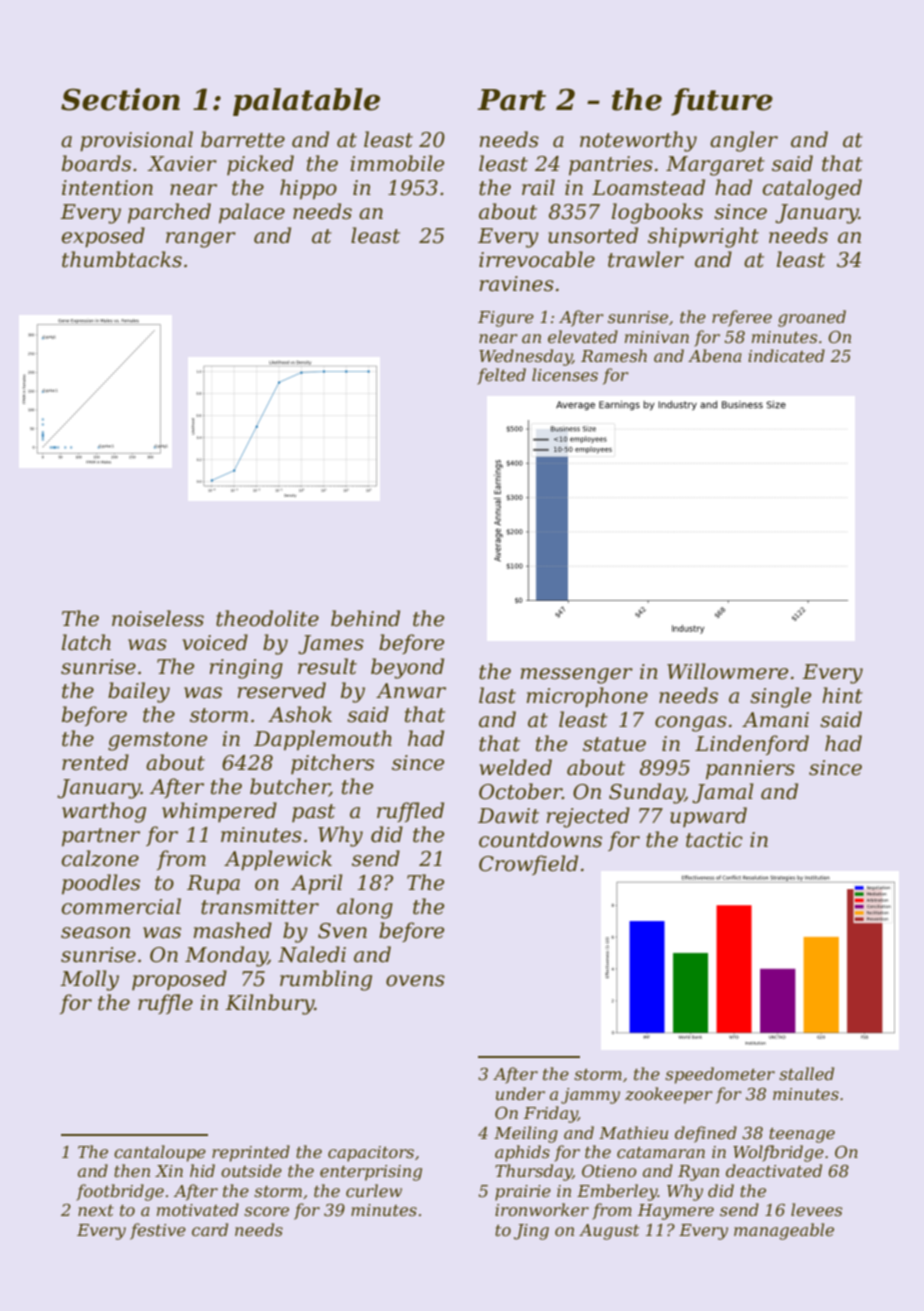 The height and width of the page is (1311, 924). What do you see at coordinates (501, 376) in the page?
I see `felted` at bounding box center [501, 376].
